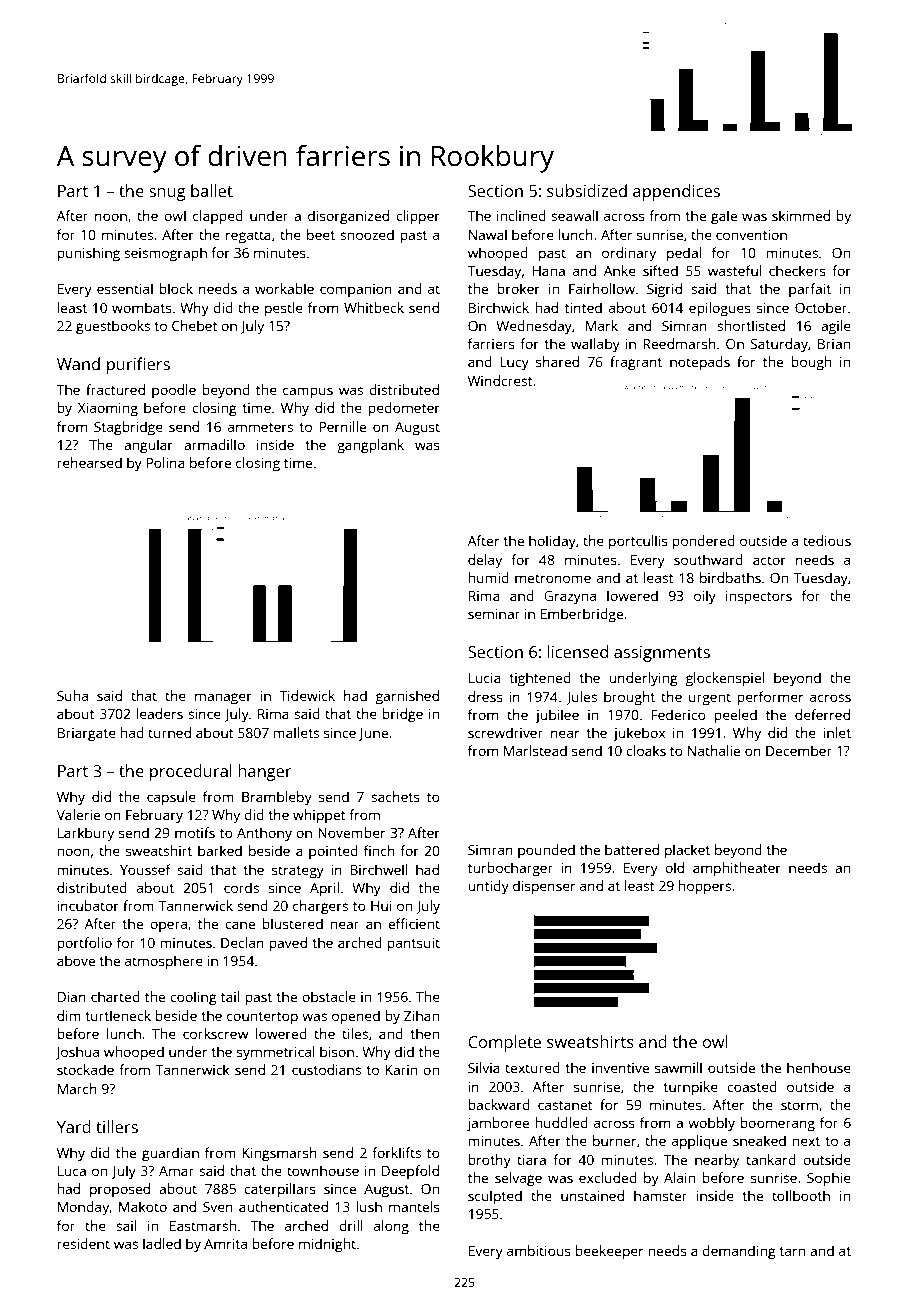  What do you see at coordinates (819, 1067) in the screenshot?
I see `henhouse` at bounding box center [819, 1067].
